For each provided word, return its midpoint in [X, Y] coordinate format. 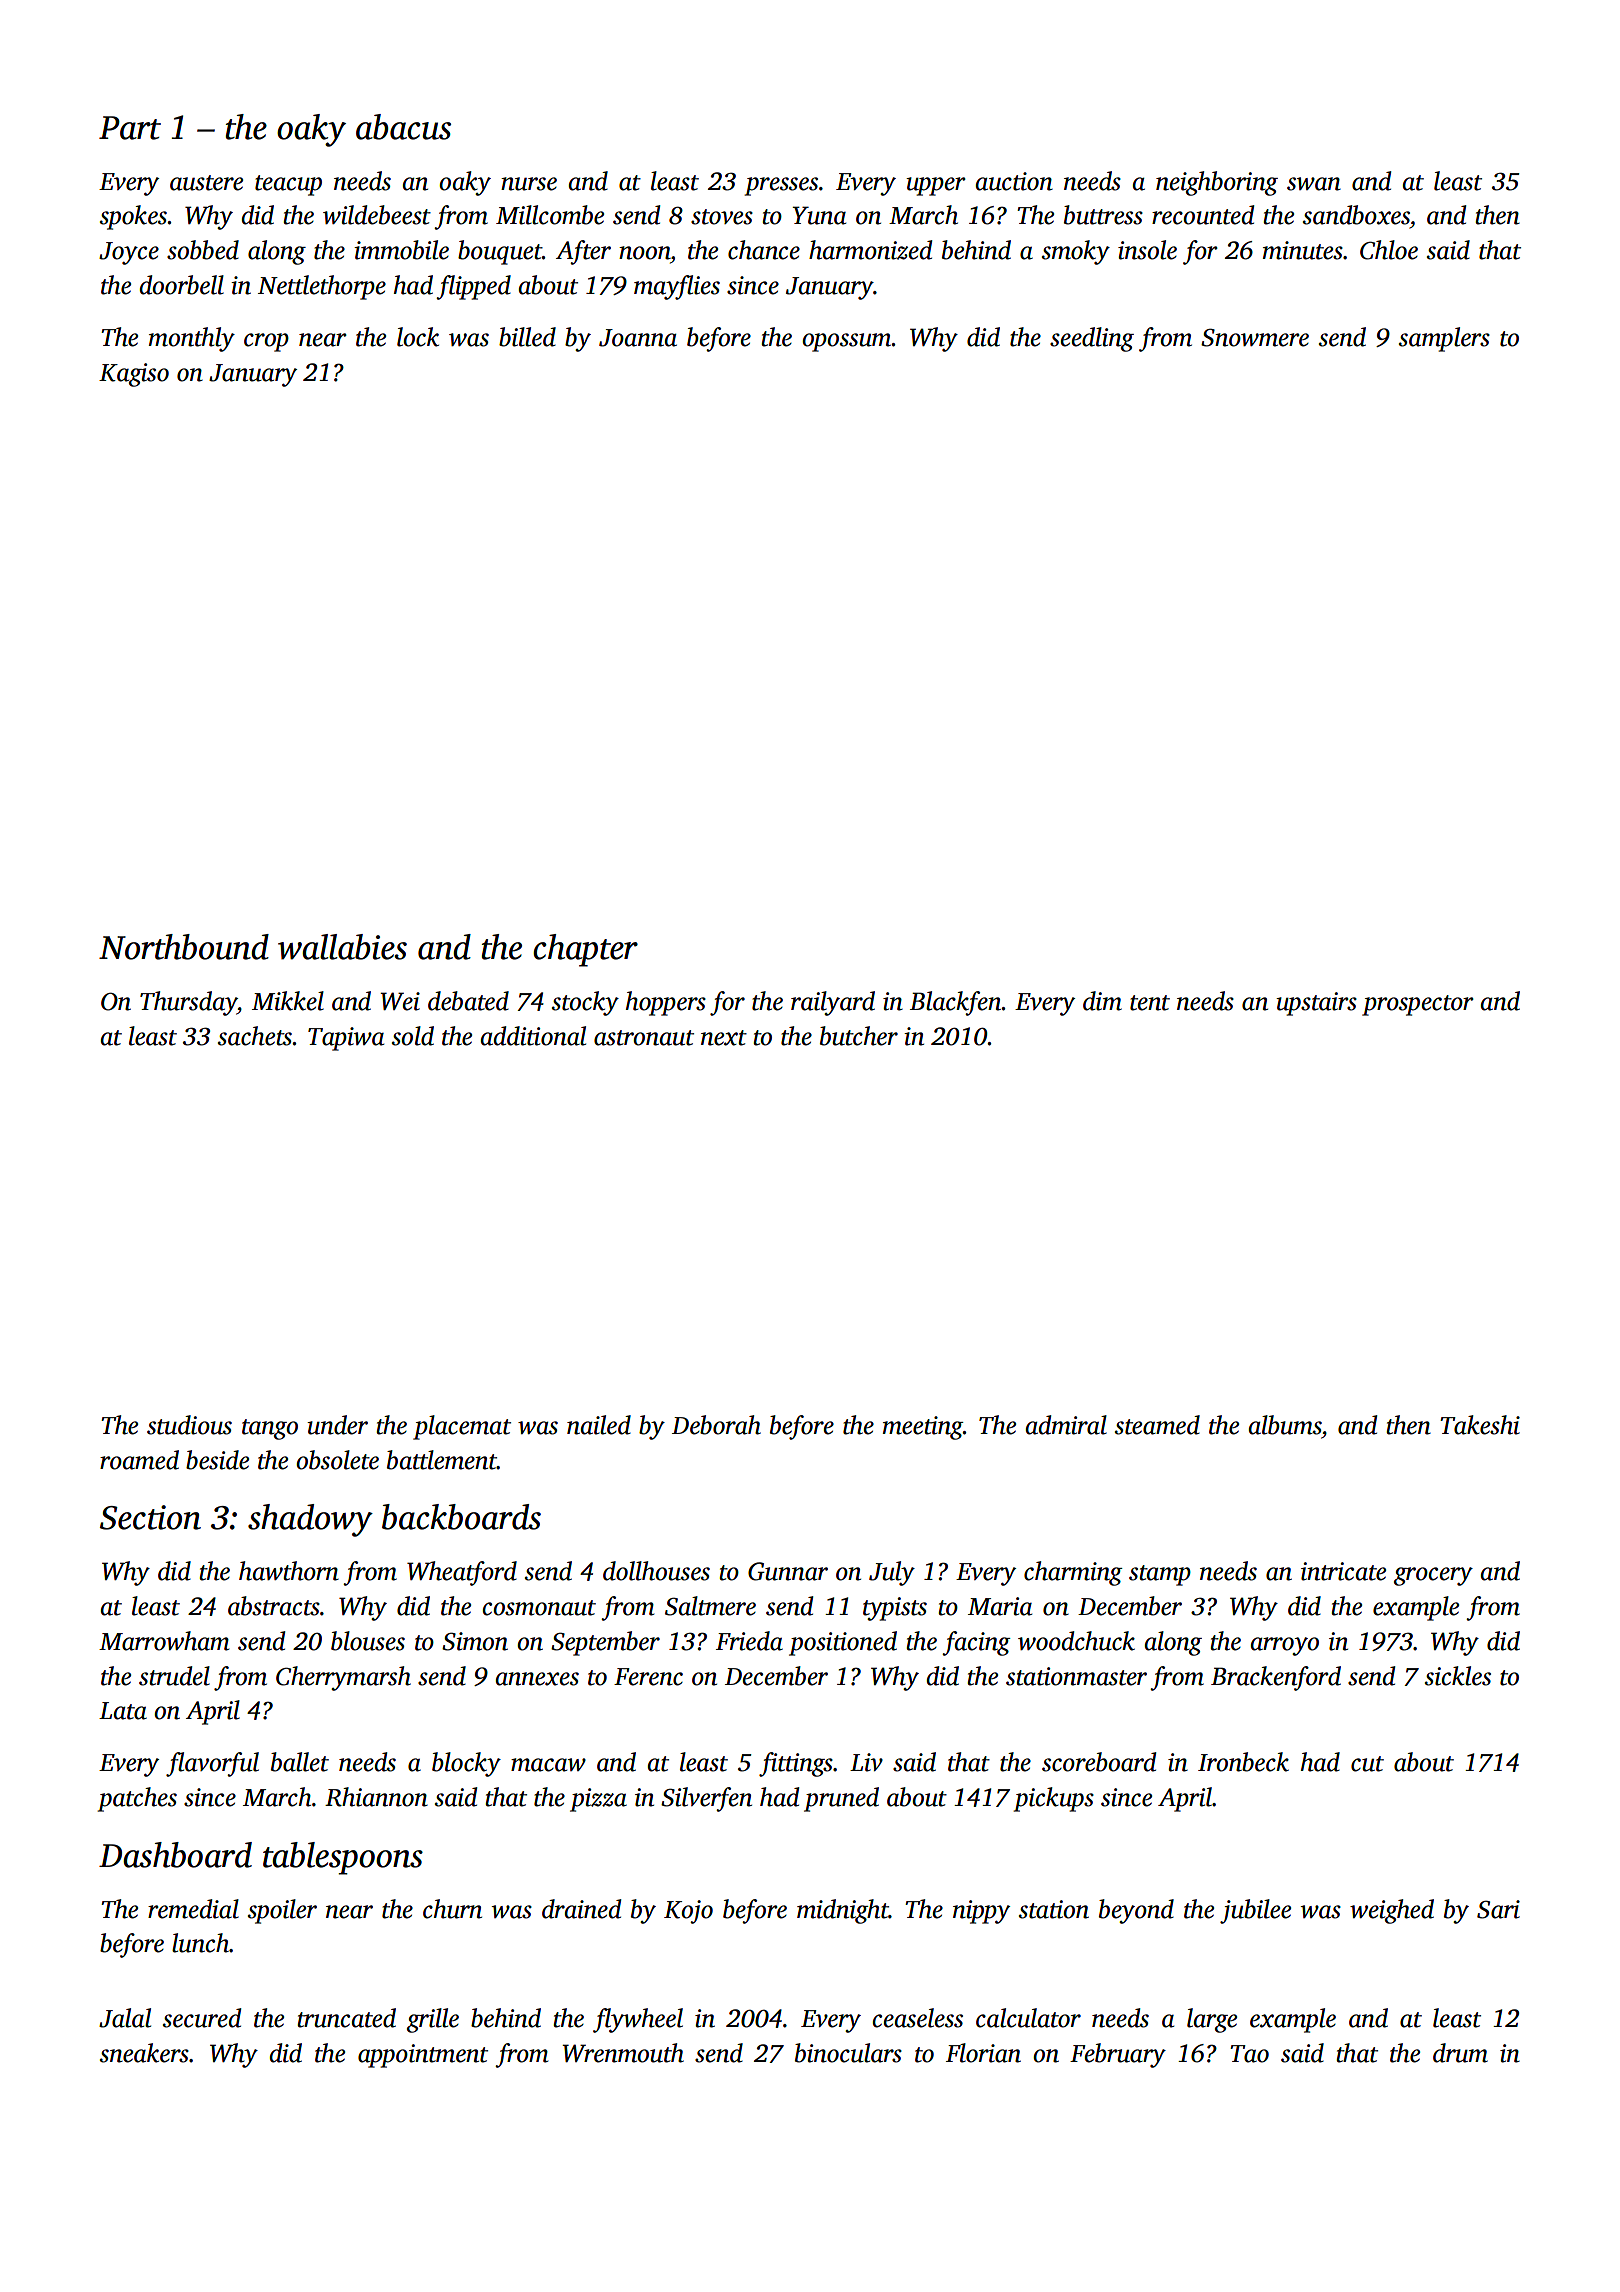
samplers [1444, 339]
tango [270, 1429]
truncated [346, 2018]
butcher [859, 1036]
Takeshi [1480, 1425]
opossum [847, 342]
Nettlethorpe [322, 287]
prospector [1418, 1005]
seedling [1092, 339]
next [724, 1038]
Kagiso [134, 375]
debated [468, 1001]
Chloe [1389, 250]
